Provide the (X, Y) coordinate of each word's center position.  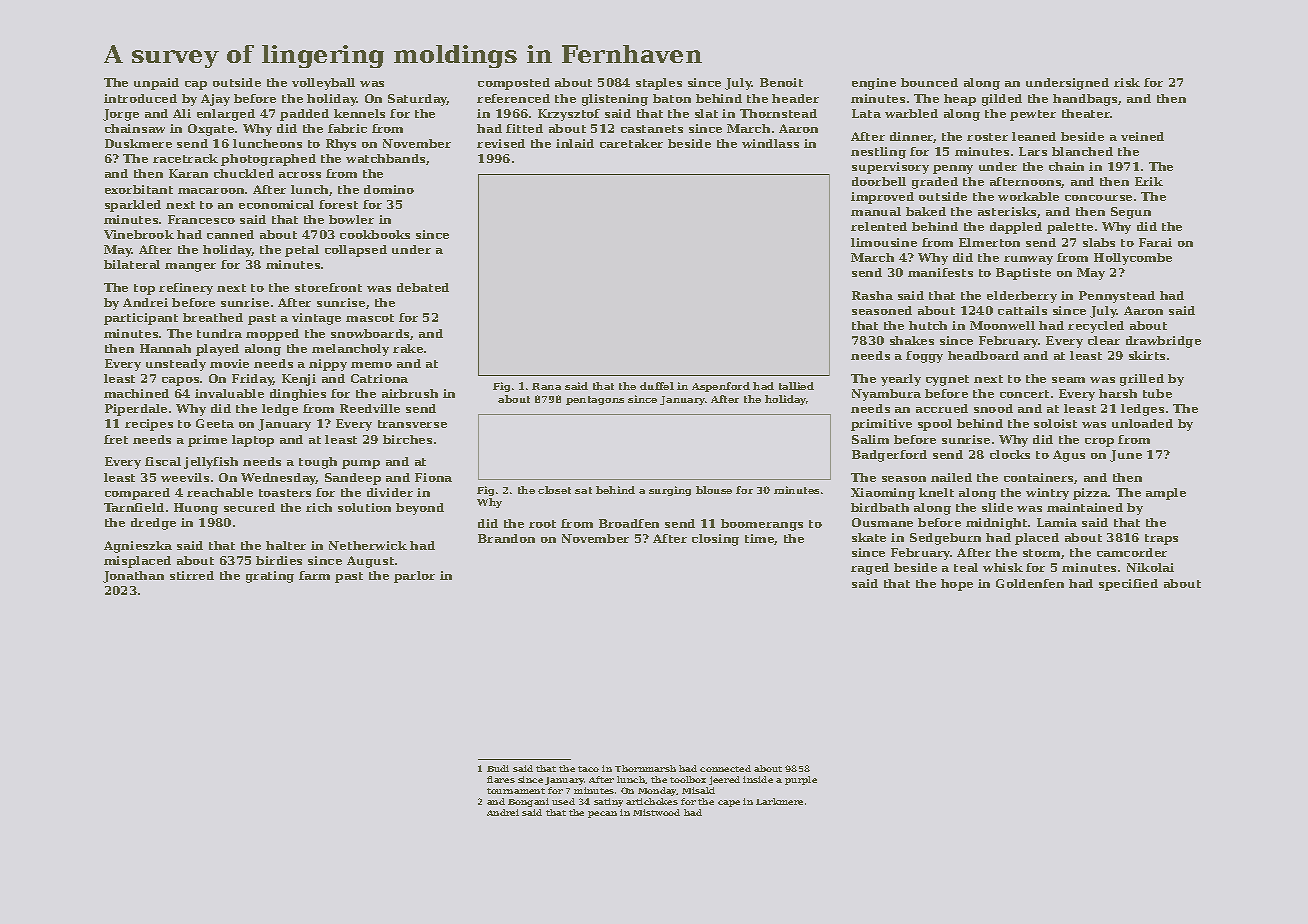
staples (659, 84)
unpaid (156, 84)
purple (801, 780)
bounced (929, 82)
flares (501, 779)
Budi (498, 768)
